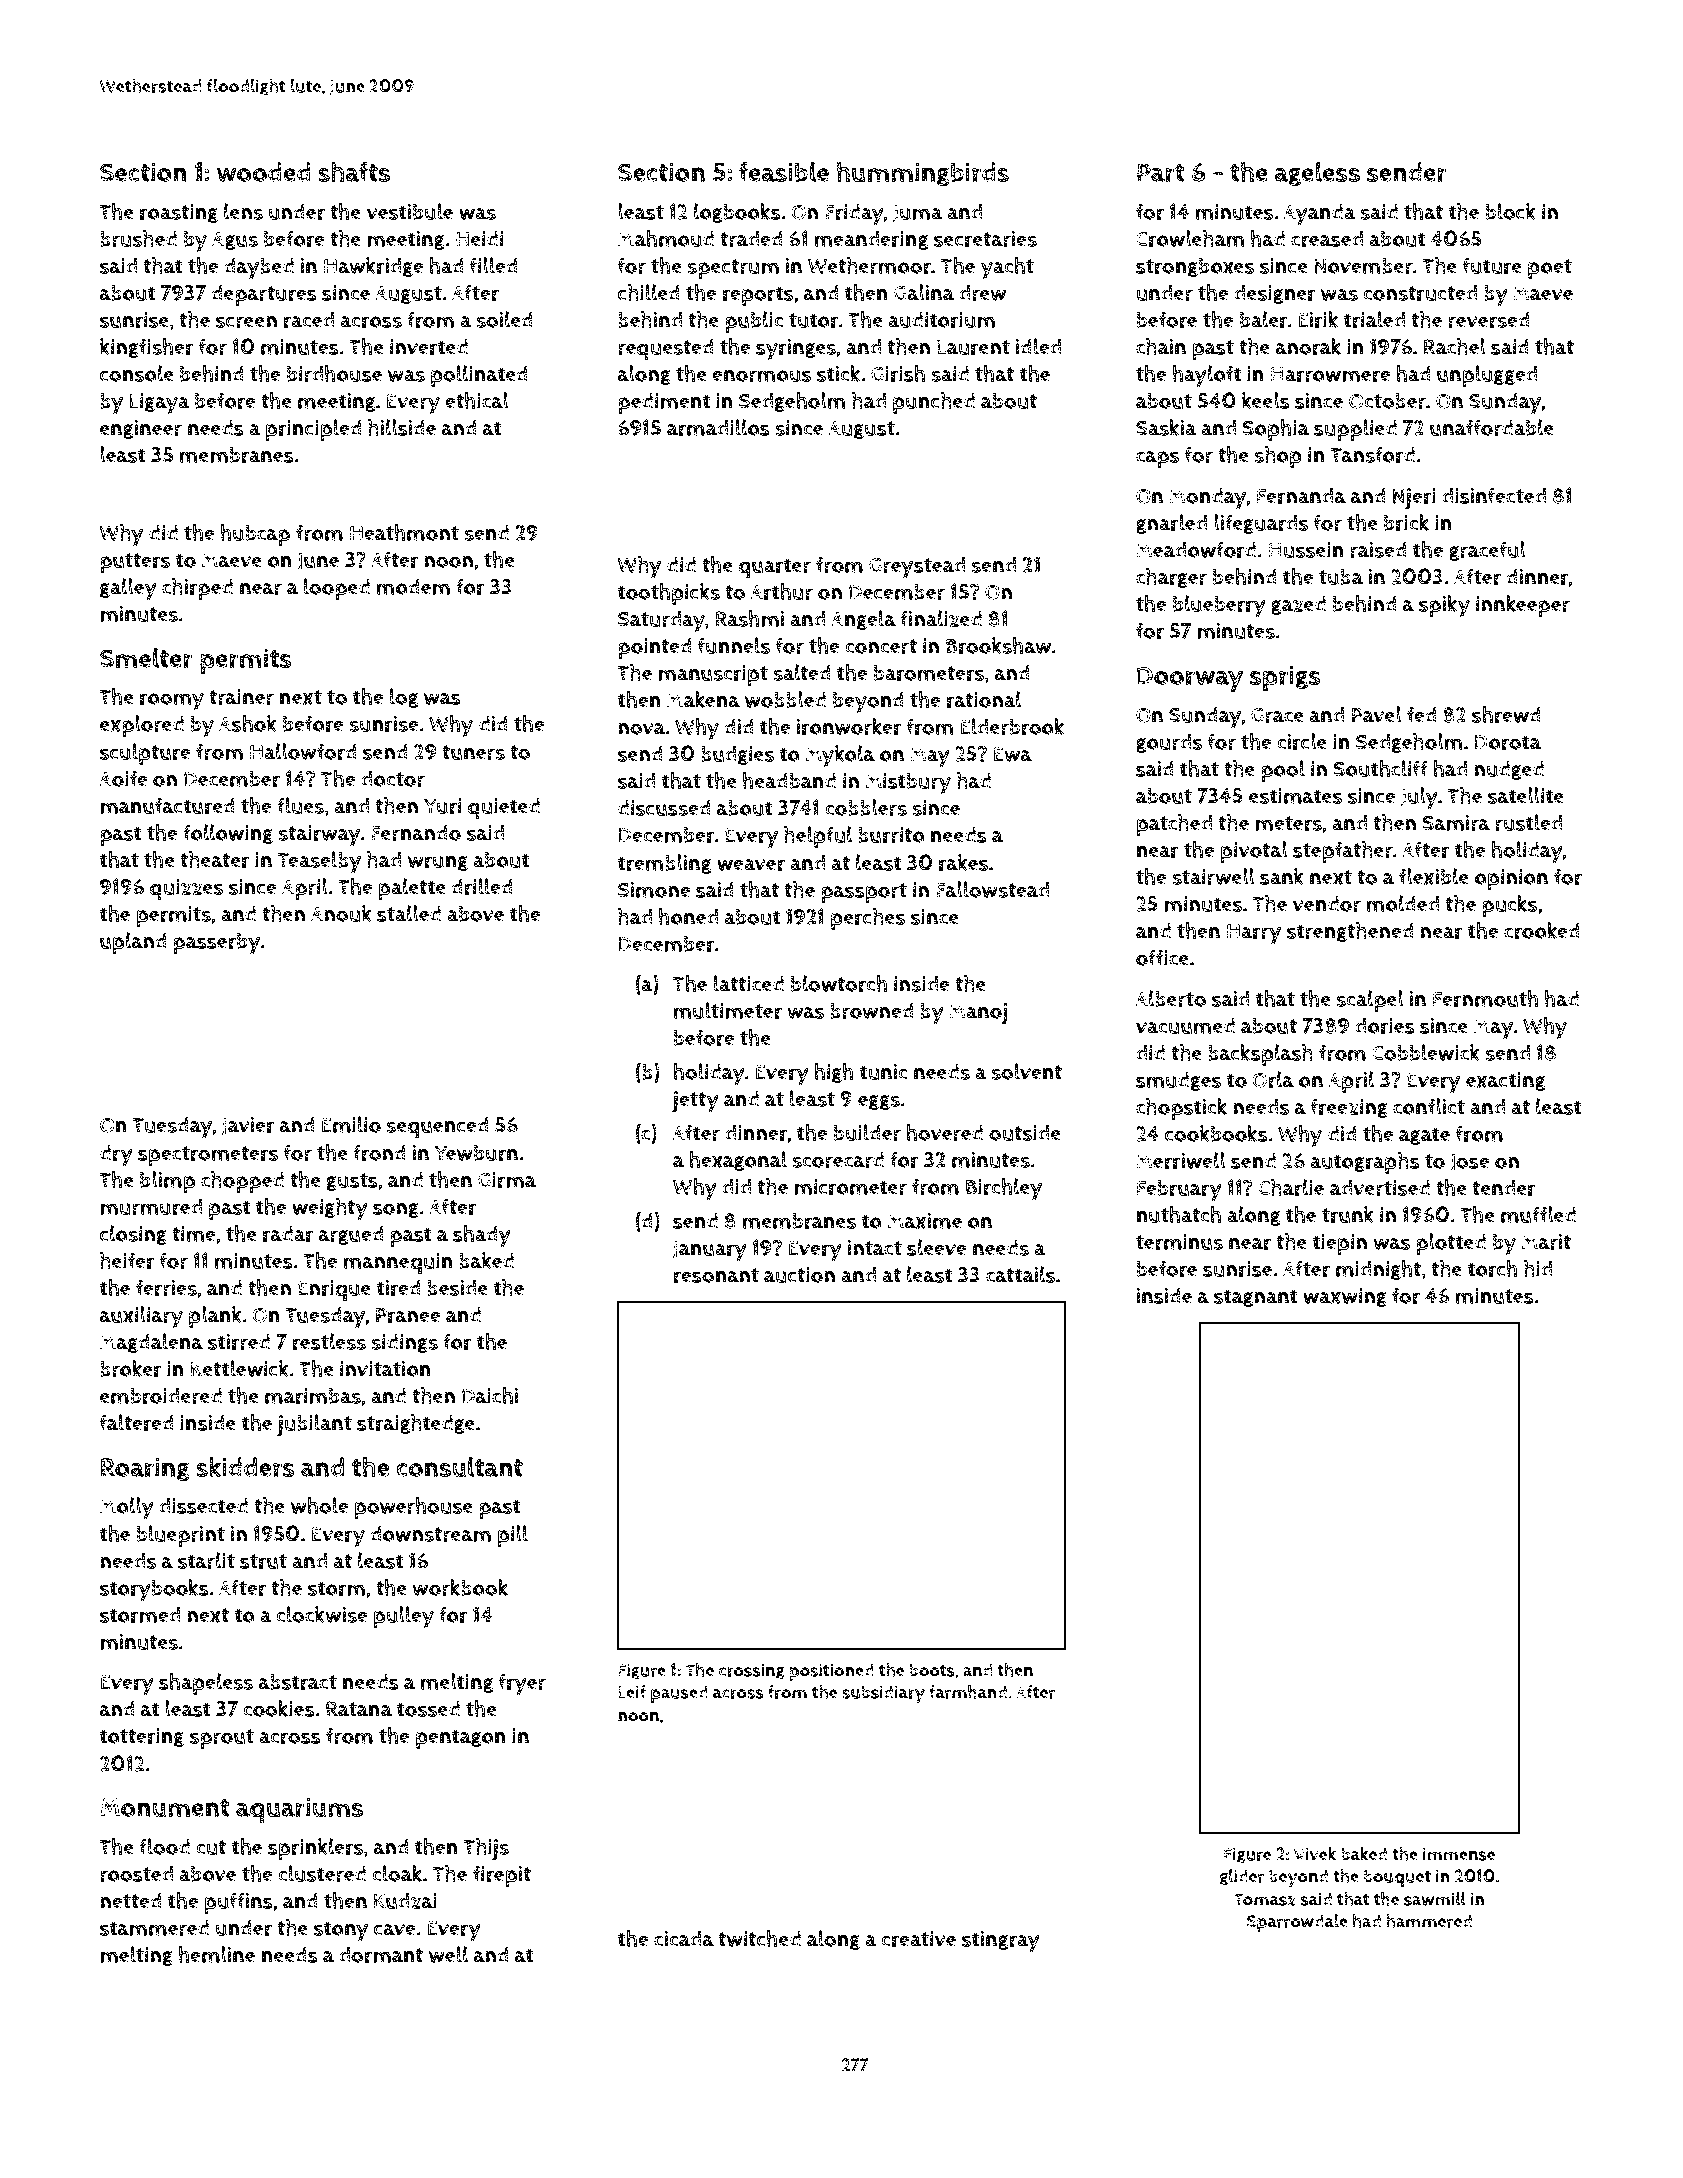  What do you see at coordinates (1511, 211) in the screenshot?
I see `block` at bounding box center [1511, 211].
